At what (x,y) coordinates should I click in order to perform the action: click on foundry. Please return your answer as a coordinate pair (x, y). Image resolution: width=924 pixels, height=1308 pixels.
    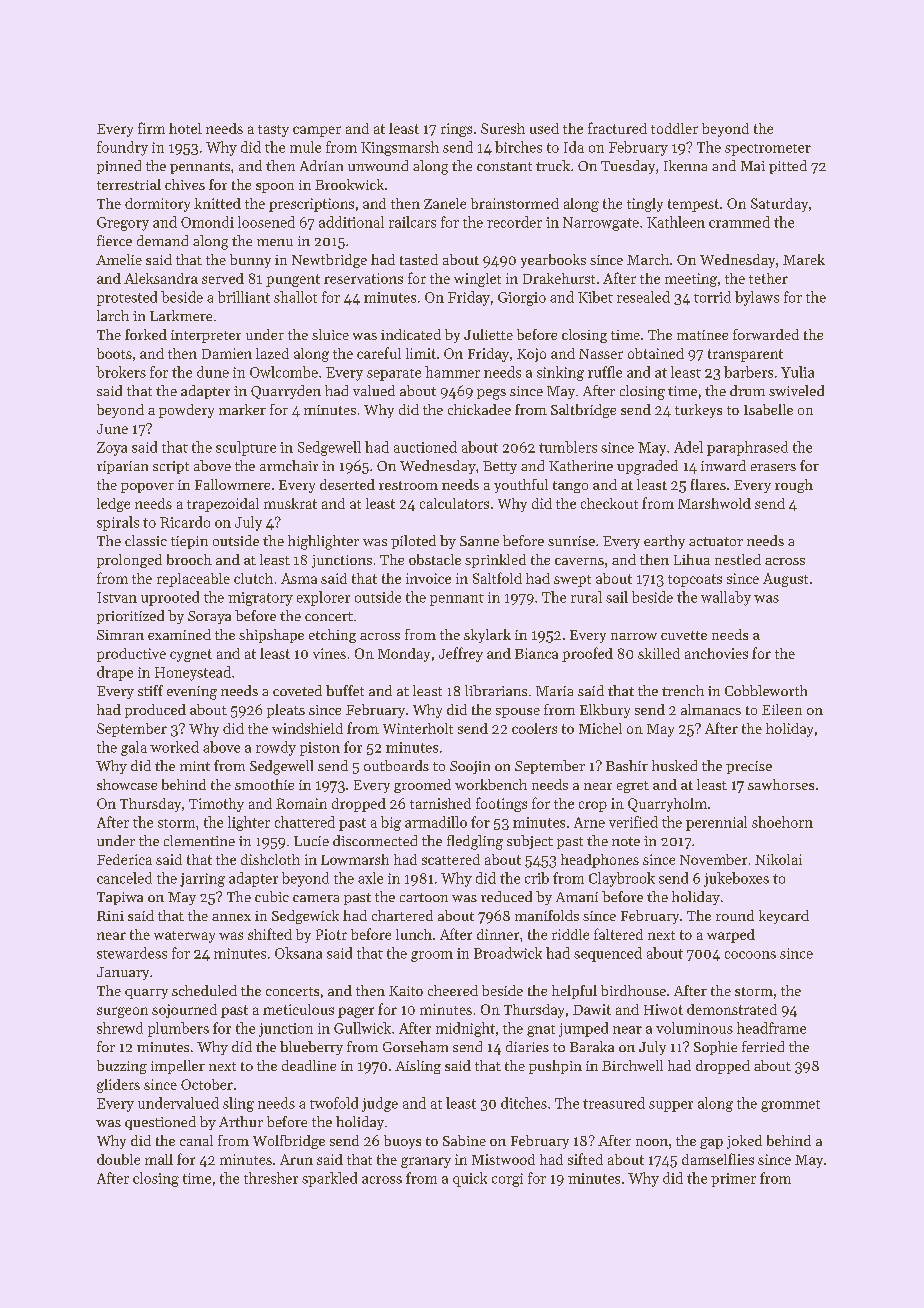
    Looking at the image, I should click on (122, 148).
